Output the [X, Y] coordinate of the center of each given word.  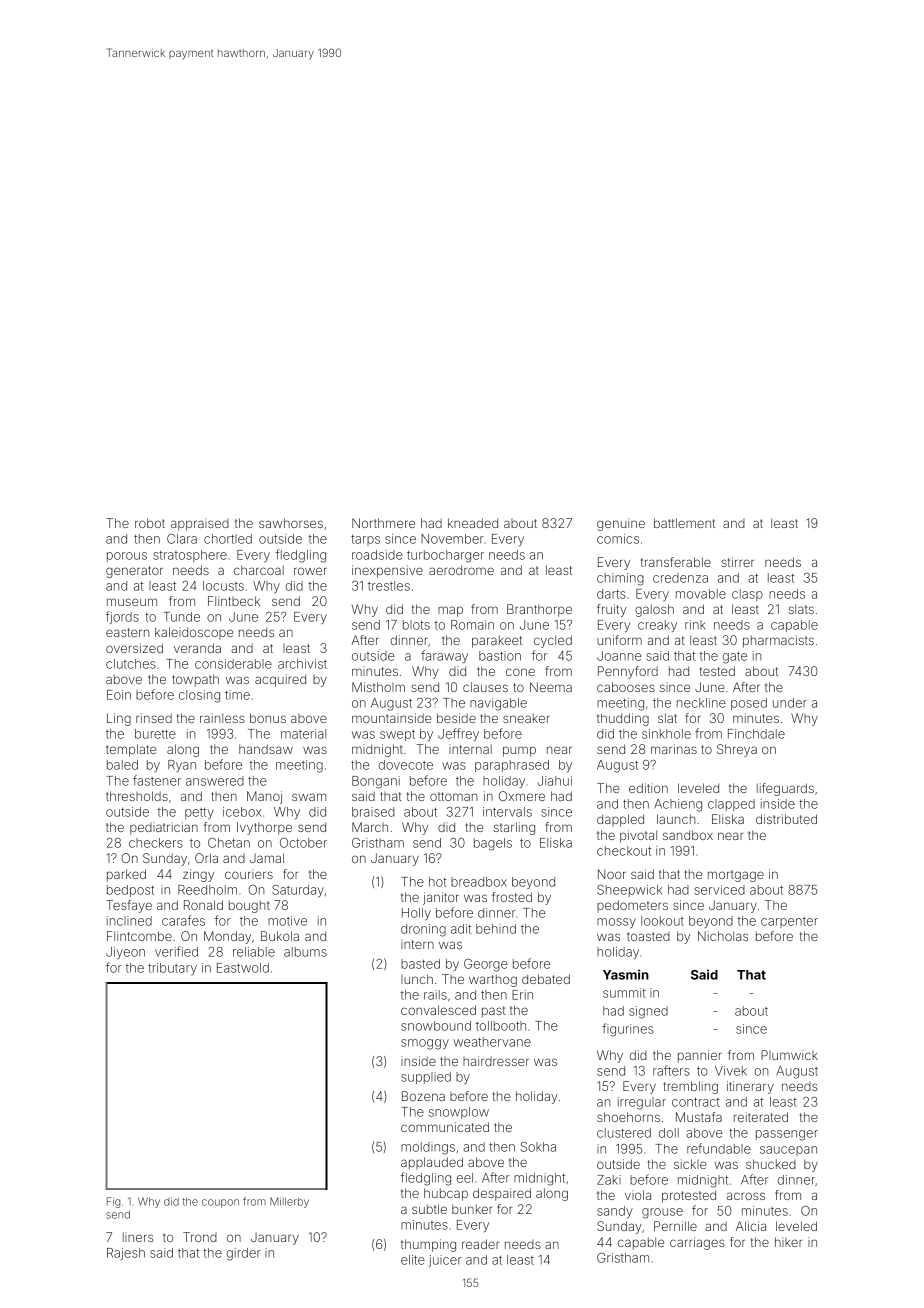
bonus [268, 718]
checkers [156, 843]
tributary [172, 969]
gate [735, 658]
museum [132, 602]
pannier [700, 1056]
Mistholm [378, 687]
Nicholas [723, 936]
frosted [512, 897]
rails [435, 995]
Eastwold [243, 968]
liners [138, 1237]
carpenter [789, 922]
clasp [747, 595]
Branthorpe [539, 610]
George [486, 965]
